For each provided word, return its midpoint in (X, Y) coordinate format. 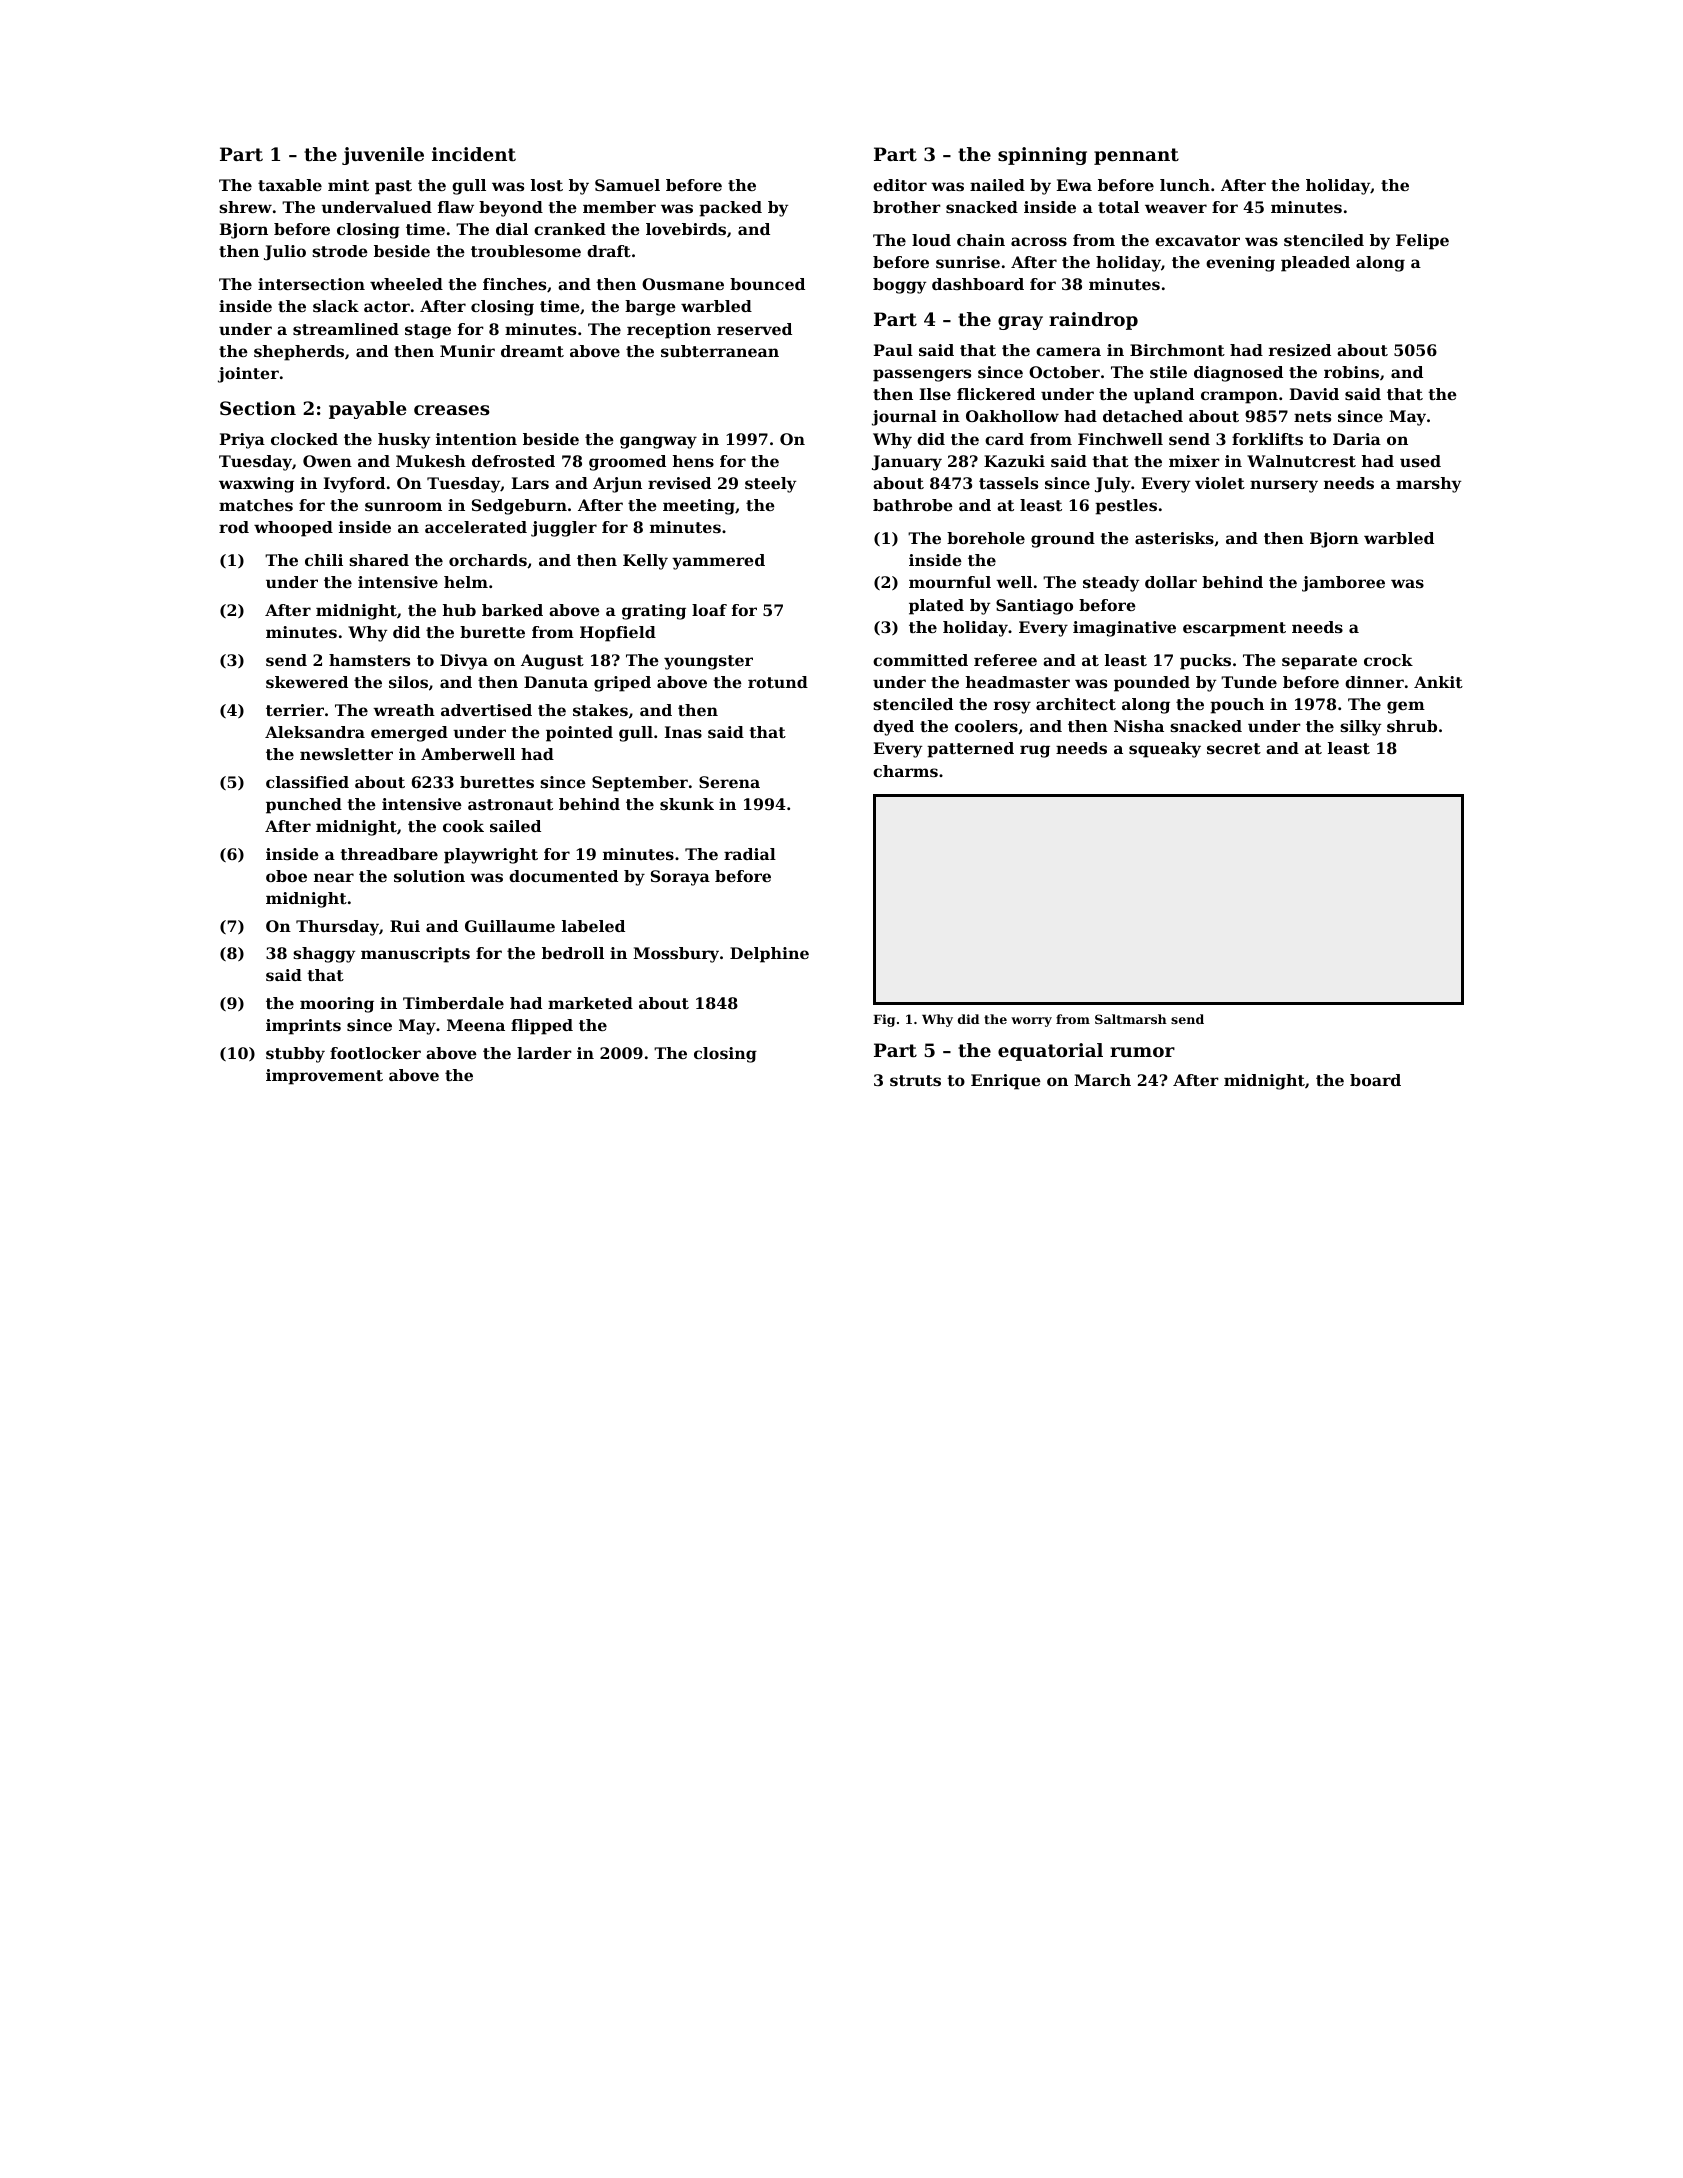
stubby (295, 1055)
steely (770, 485)
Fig (884, 1020)
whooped (293, 529)
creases (452, 410)
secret (1234, 748)
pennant (1136, 156)
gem (1406, 707)
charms (905, 771)
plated (936, 607)
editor (900, 185)
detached (1143, 416)
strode (340, 251)
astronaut (510, 804)
